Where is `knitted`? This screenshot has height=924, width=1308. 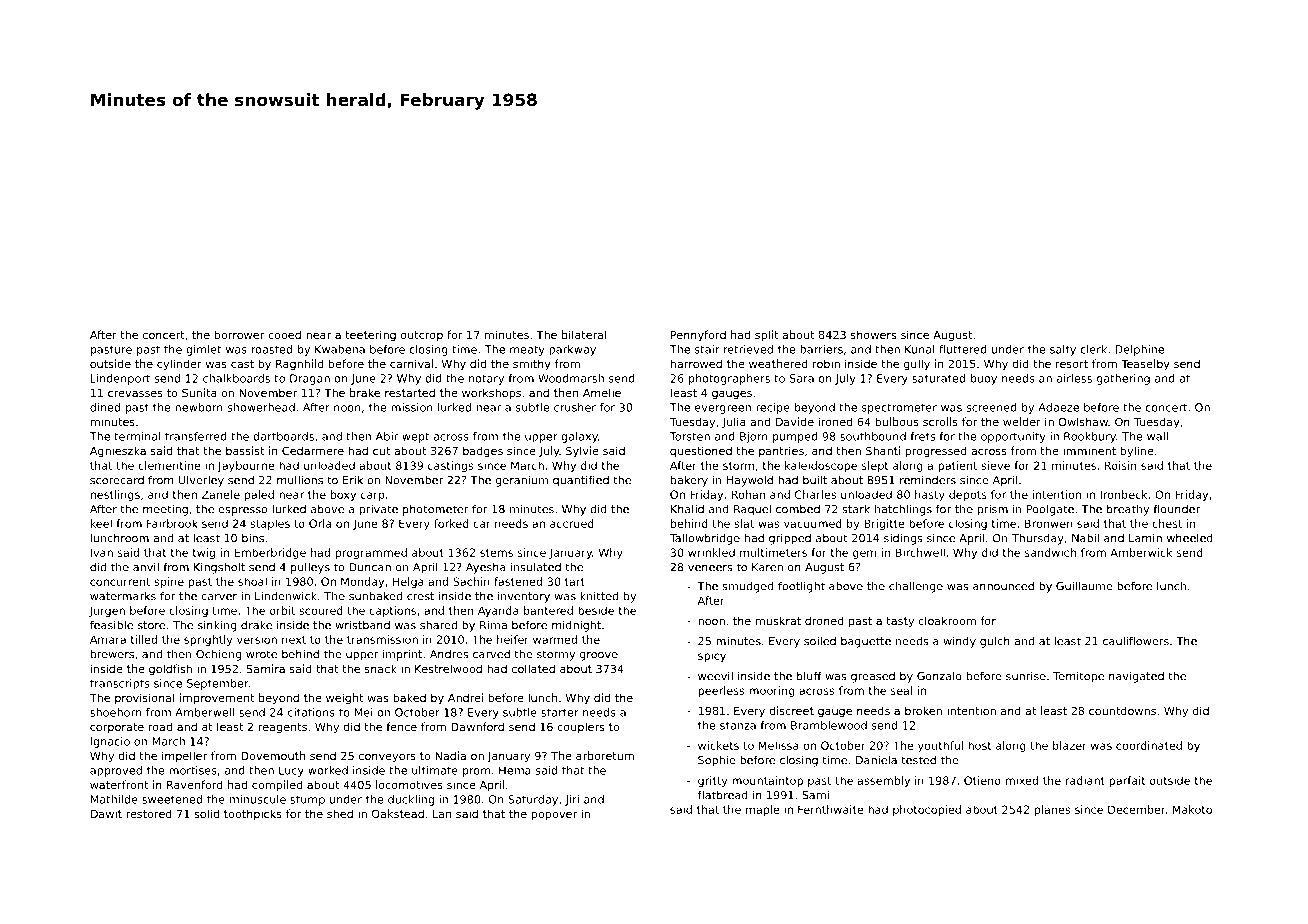 knitted is located at coordinates (599, 596).
